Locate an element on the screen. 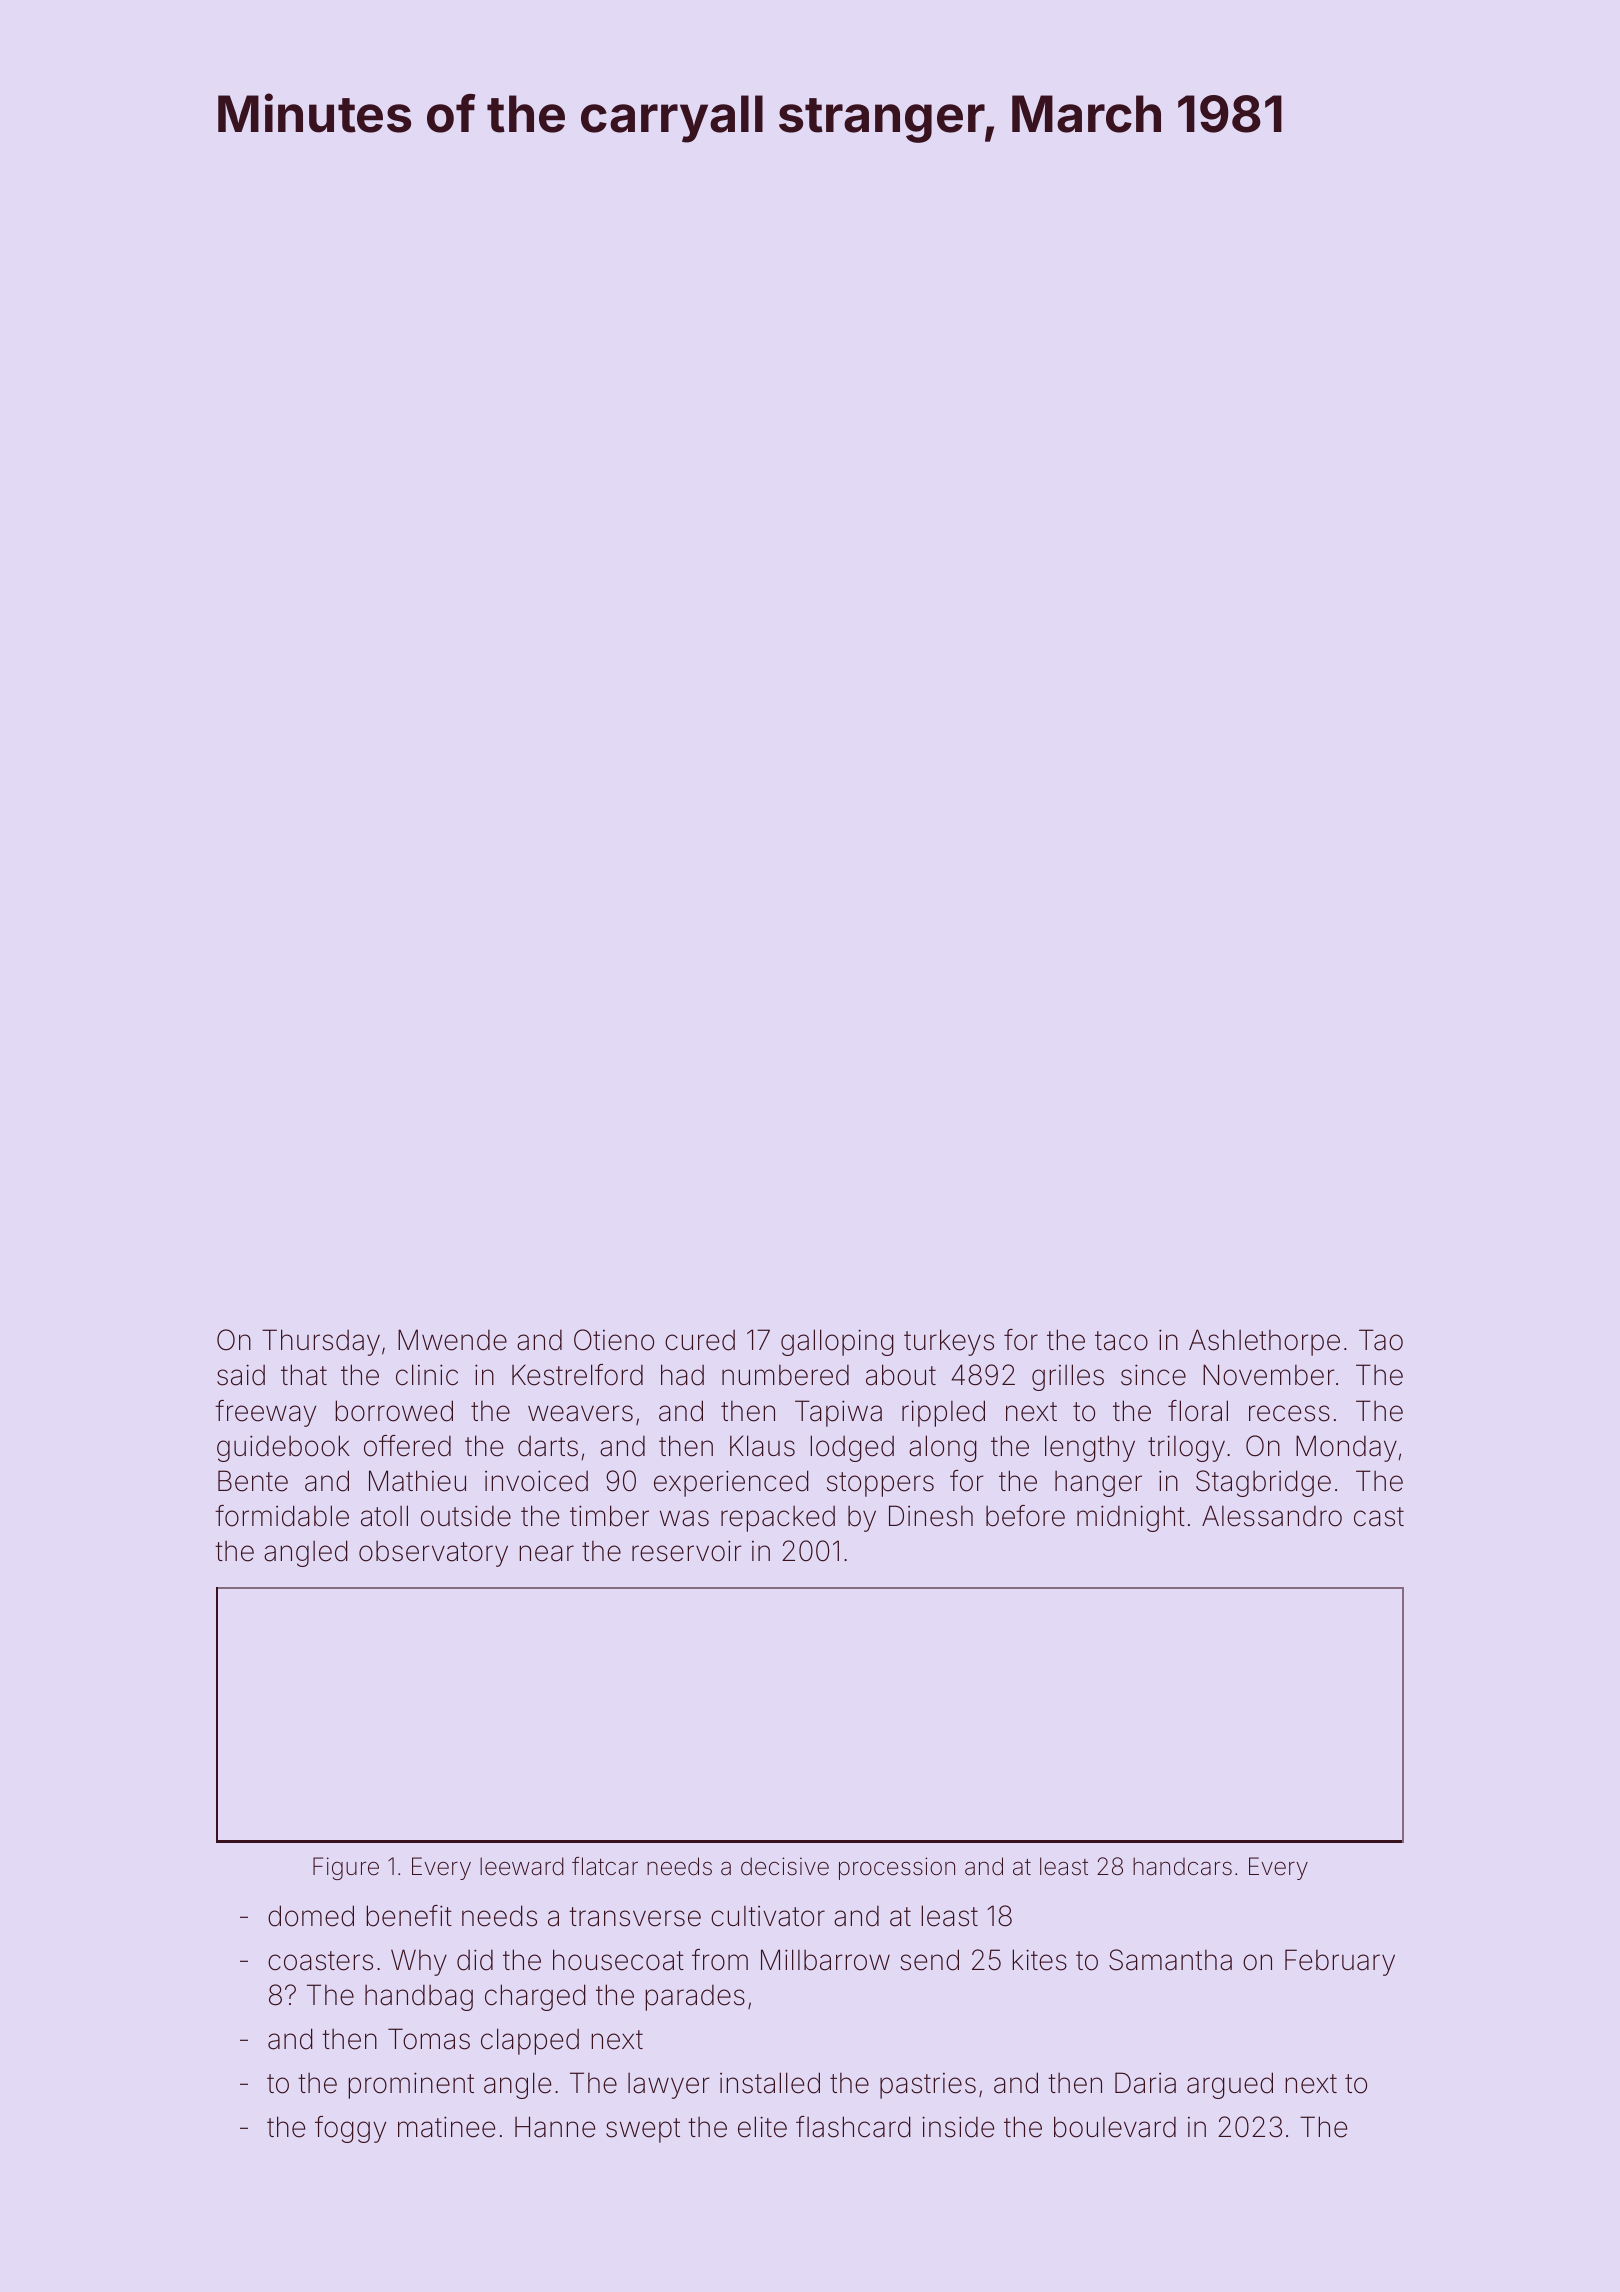  foggy is located at coordinates (350, 2129).
